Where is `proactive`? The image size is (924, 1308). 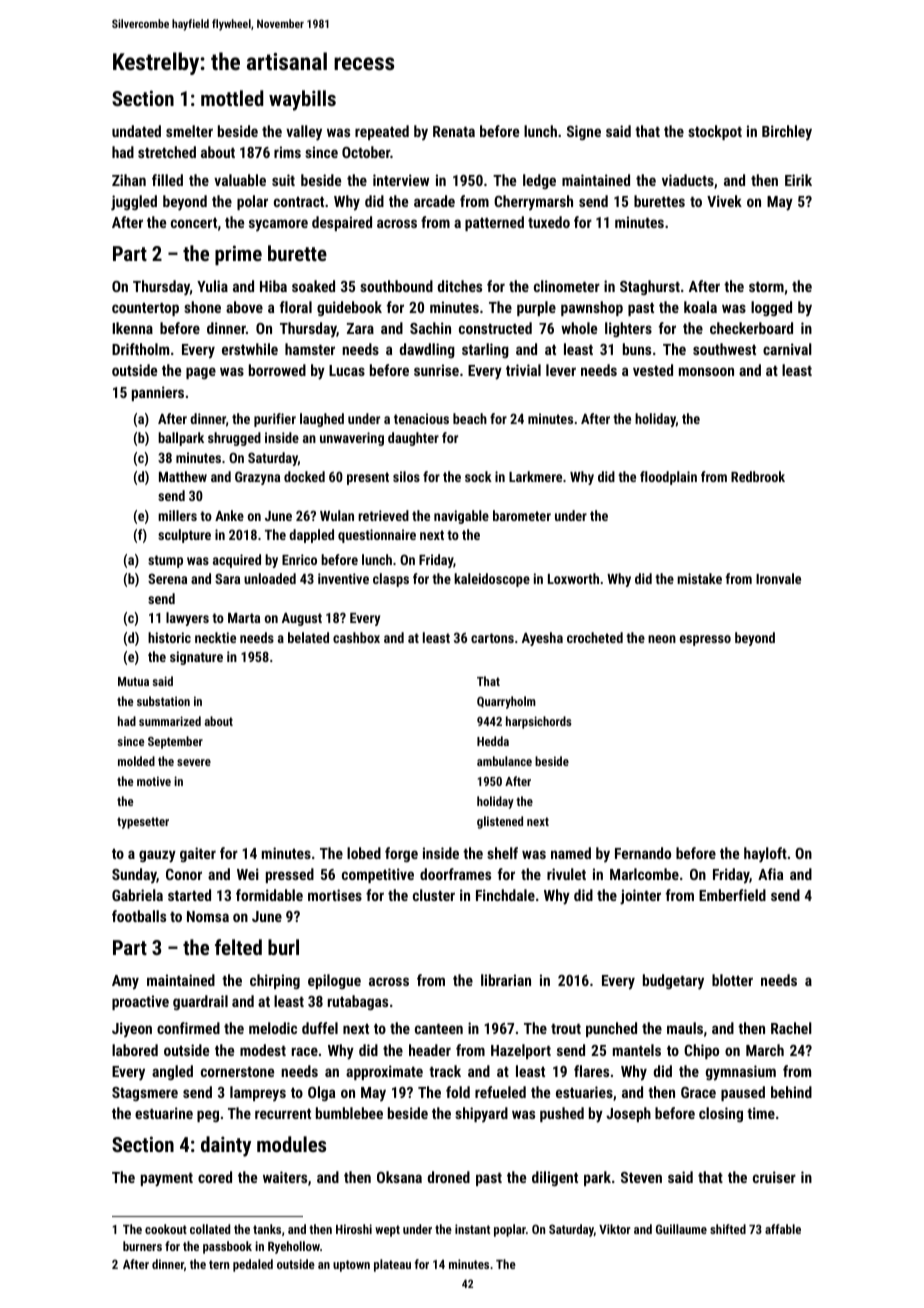
proactive is located at coordinates (140, 1002).
